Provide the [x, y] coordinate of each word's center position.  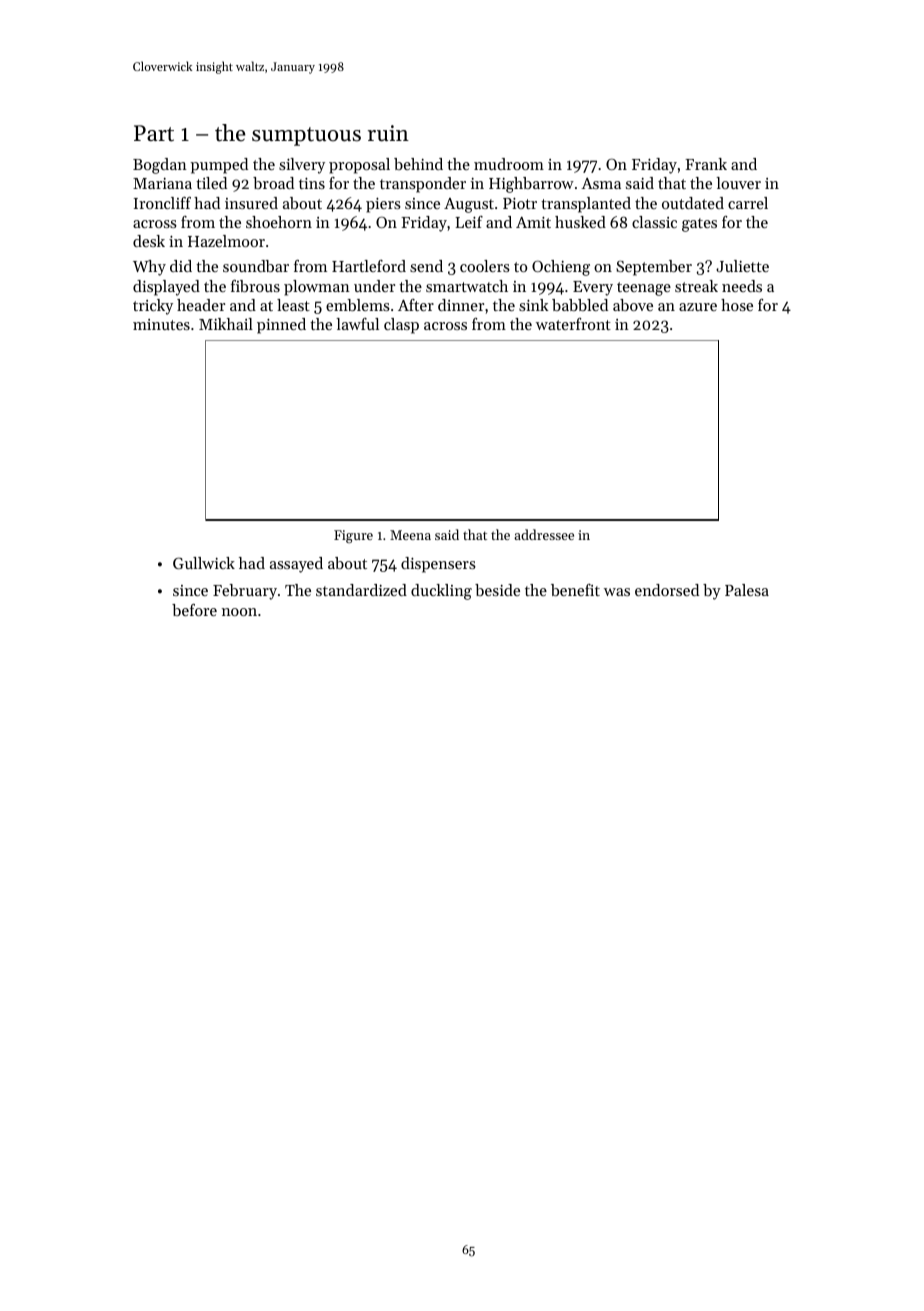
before [194, 610]
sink [534, 305]
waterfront [573, 324]
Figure [353, 536]
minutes [161, 324]
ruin [388, 133]
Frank [706, 164]
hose [737, 305]
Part [154, 133]
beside [497, 590]
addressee [544, 534]
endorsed [667, 590]
